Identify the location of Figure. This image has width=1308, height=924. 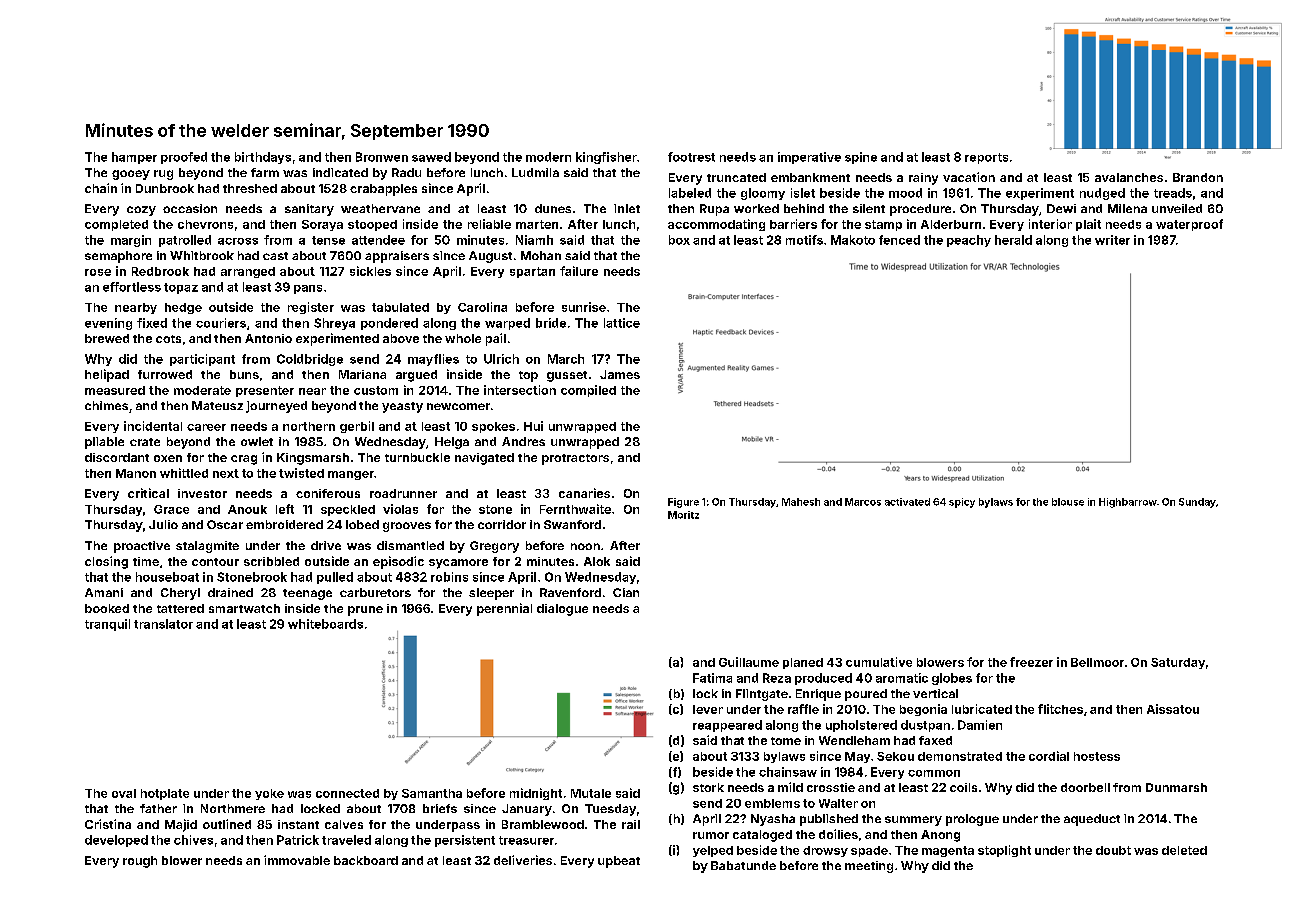
(683, 503).
